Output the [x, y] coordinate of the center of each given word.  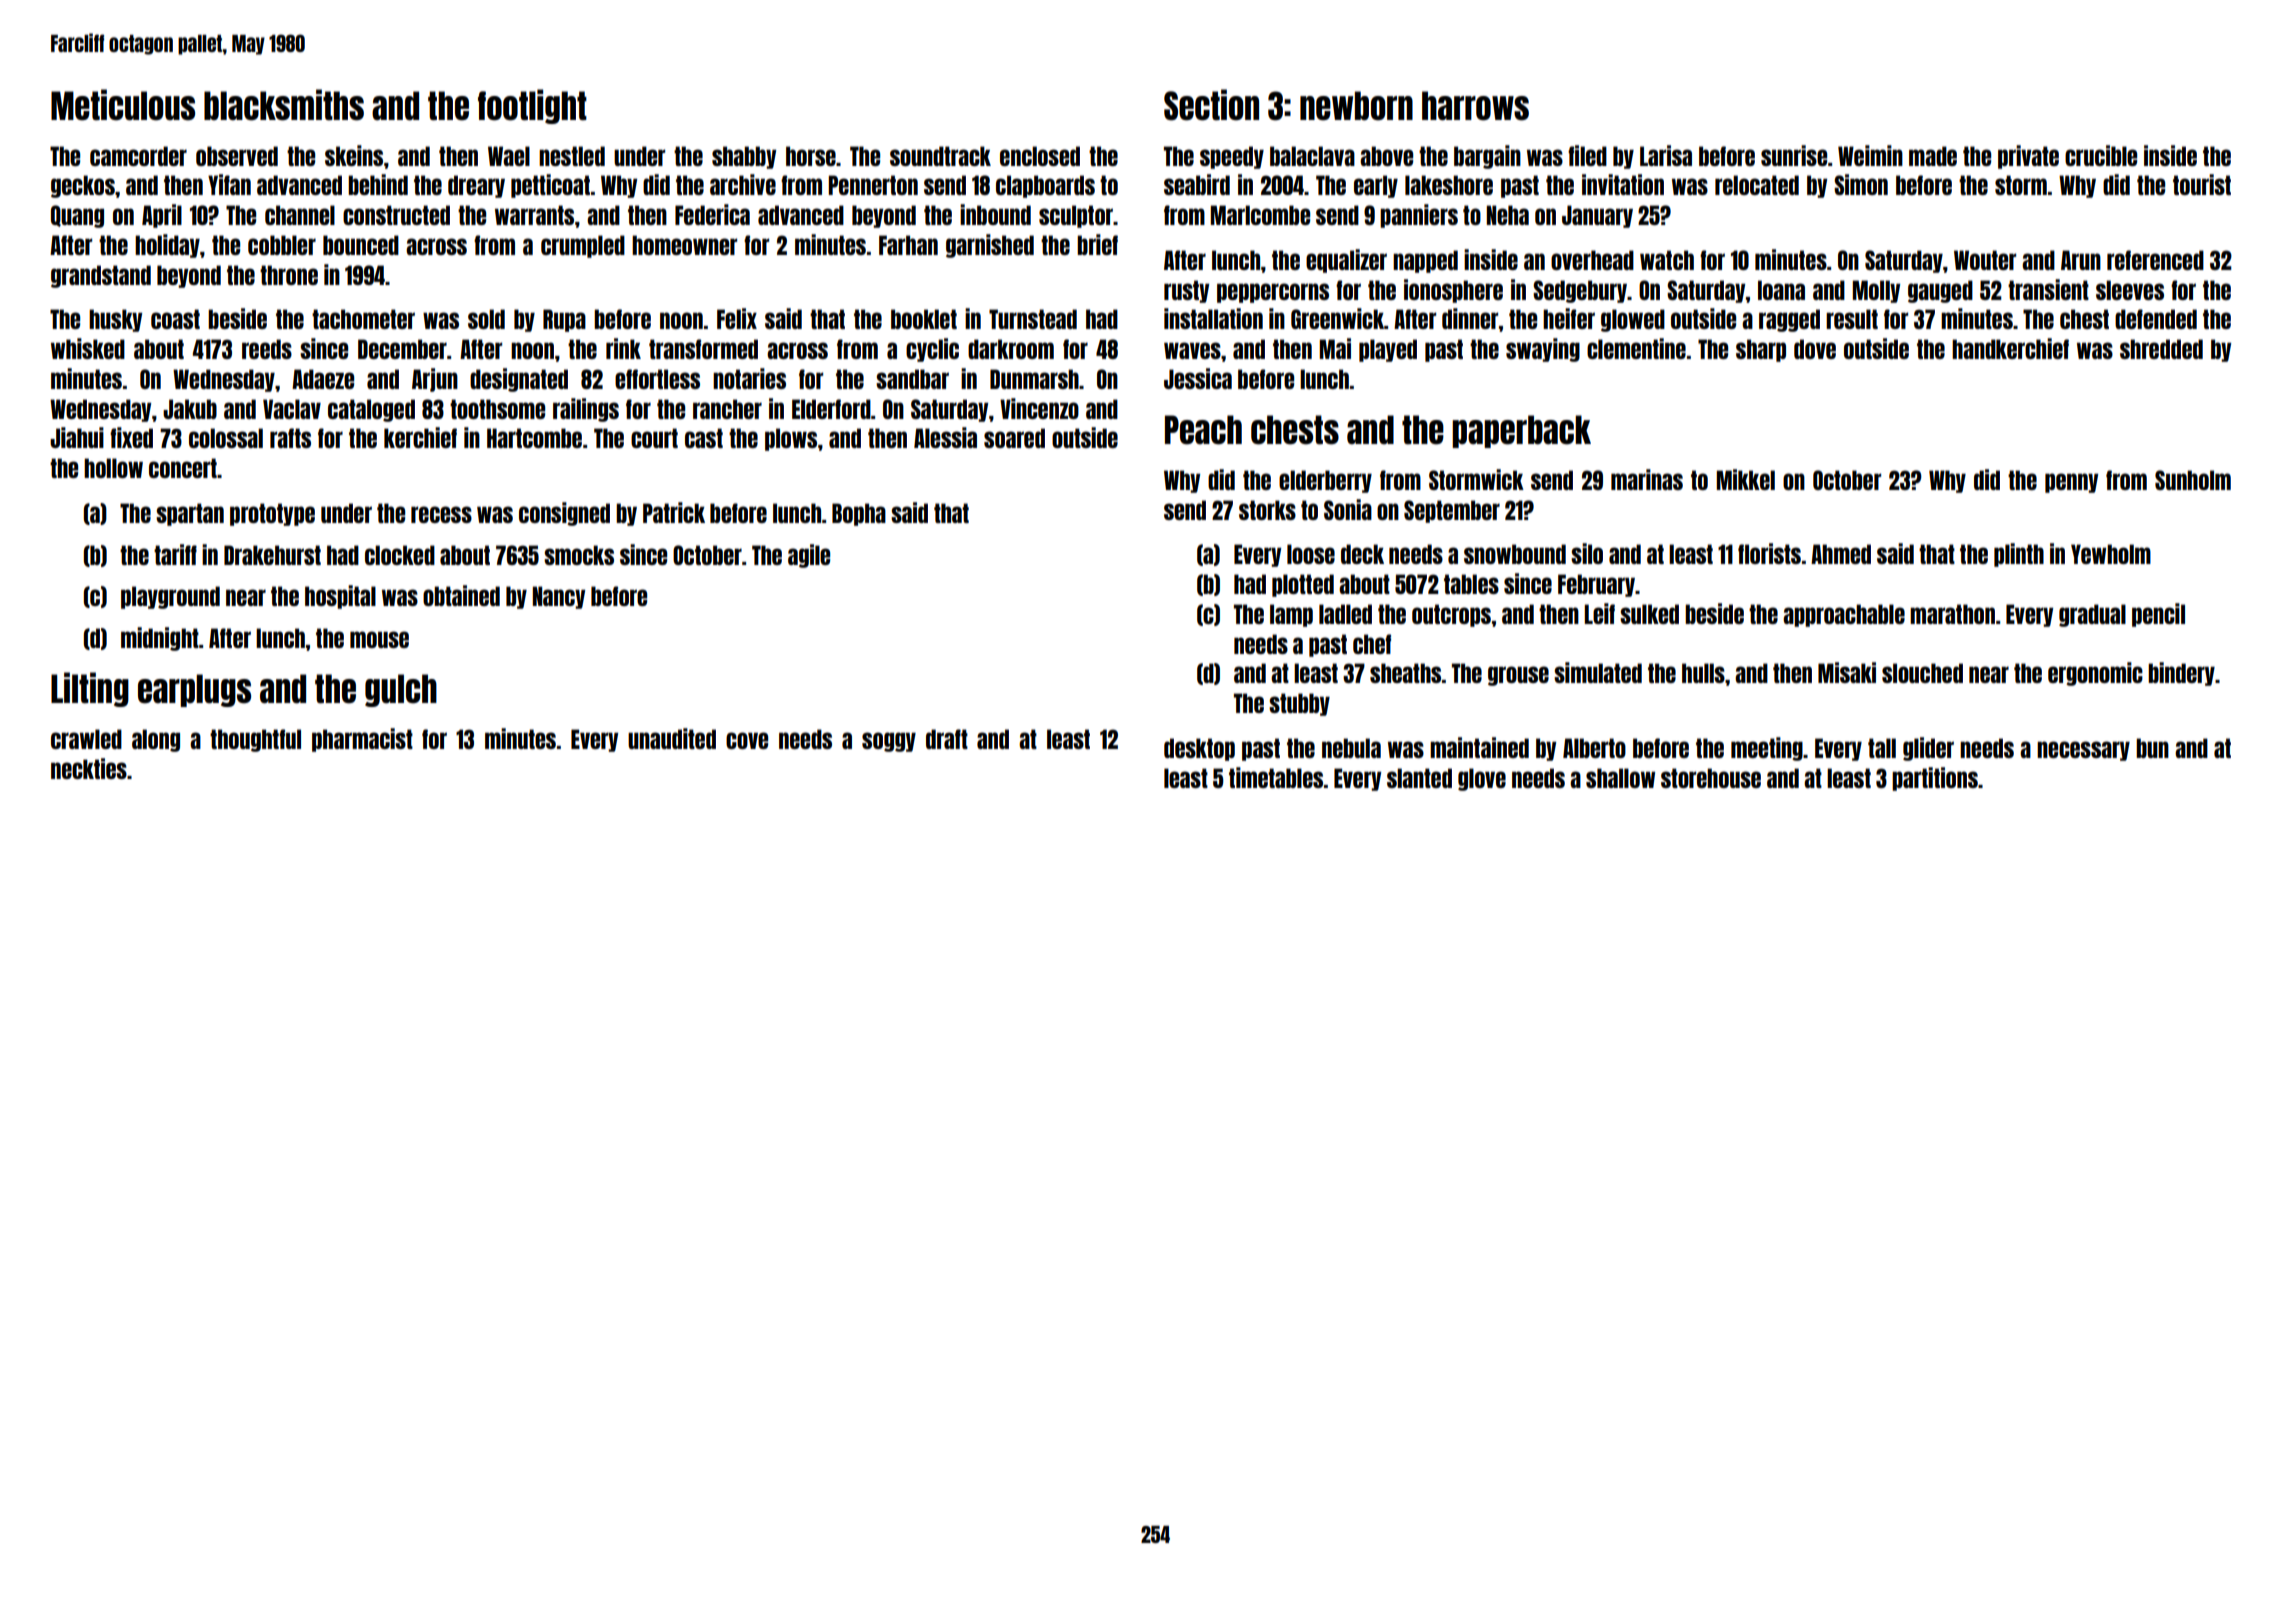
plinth [2019, 555]
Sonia [1348, 509]
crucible [2101, 155]
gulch [401, 690]
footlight [532, 106]
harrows [1475, 106]
